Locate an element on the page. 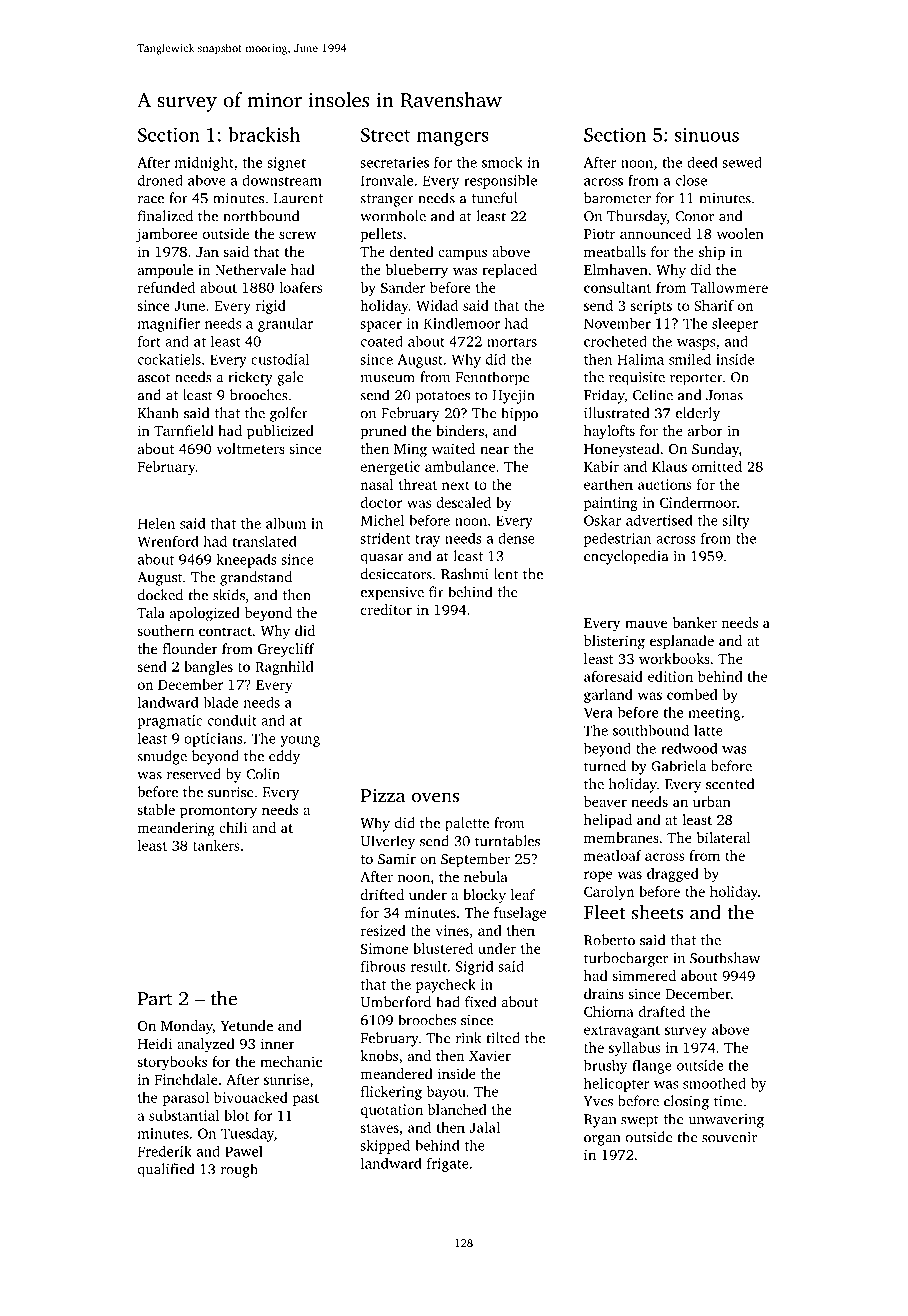  combed is located at coordinates (692, 694).
